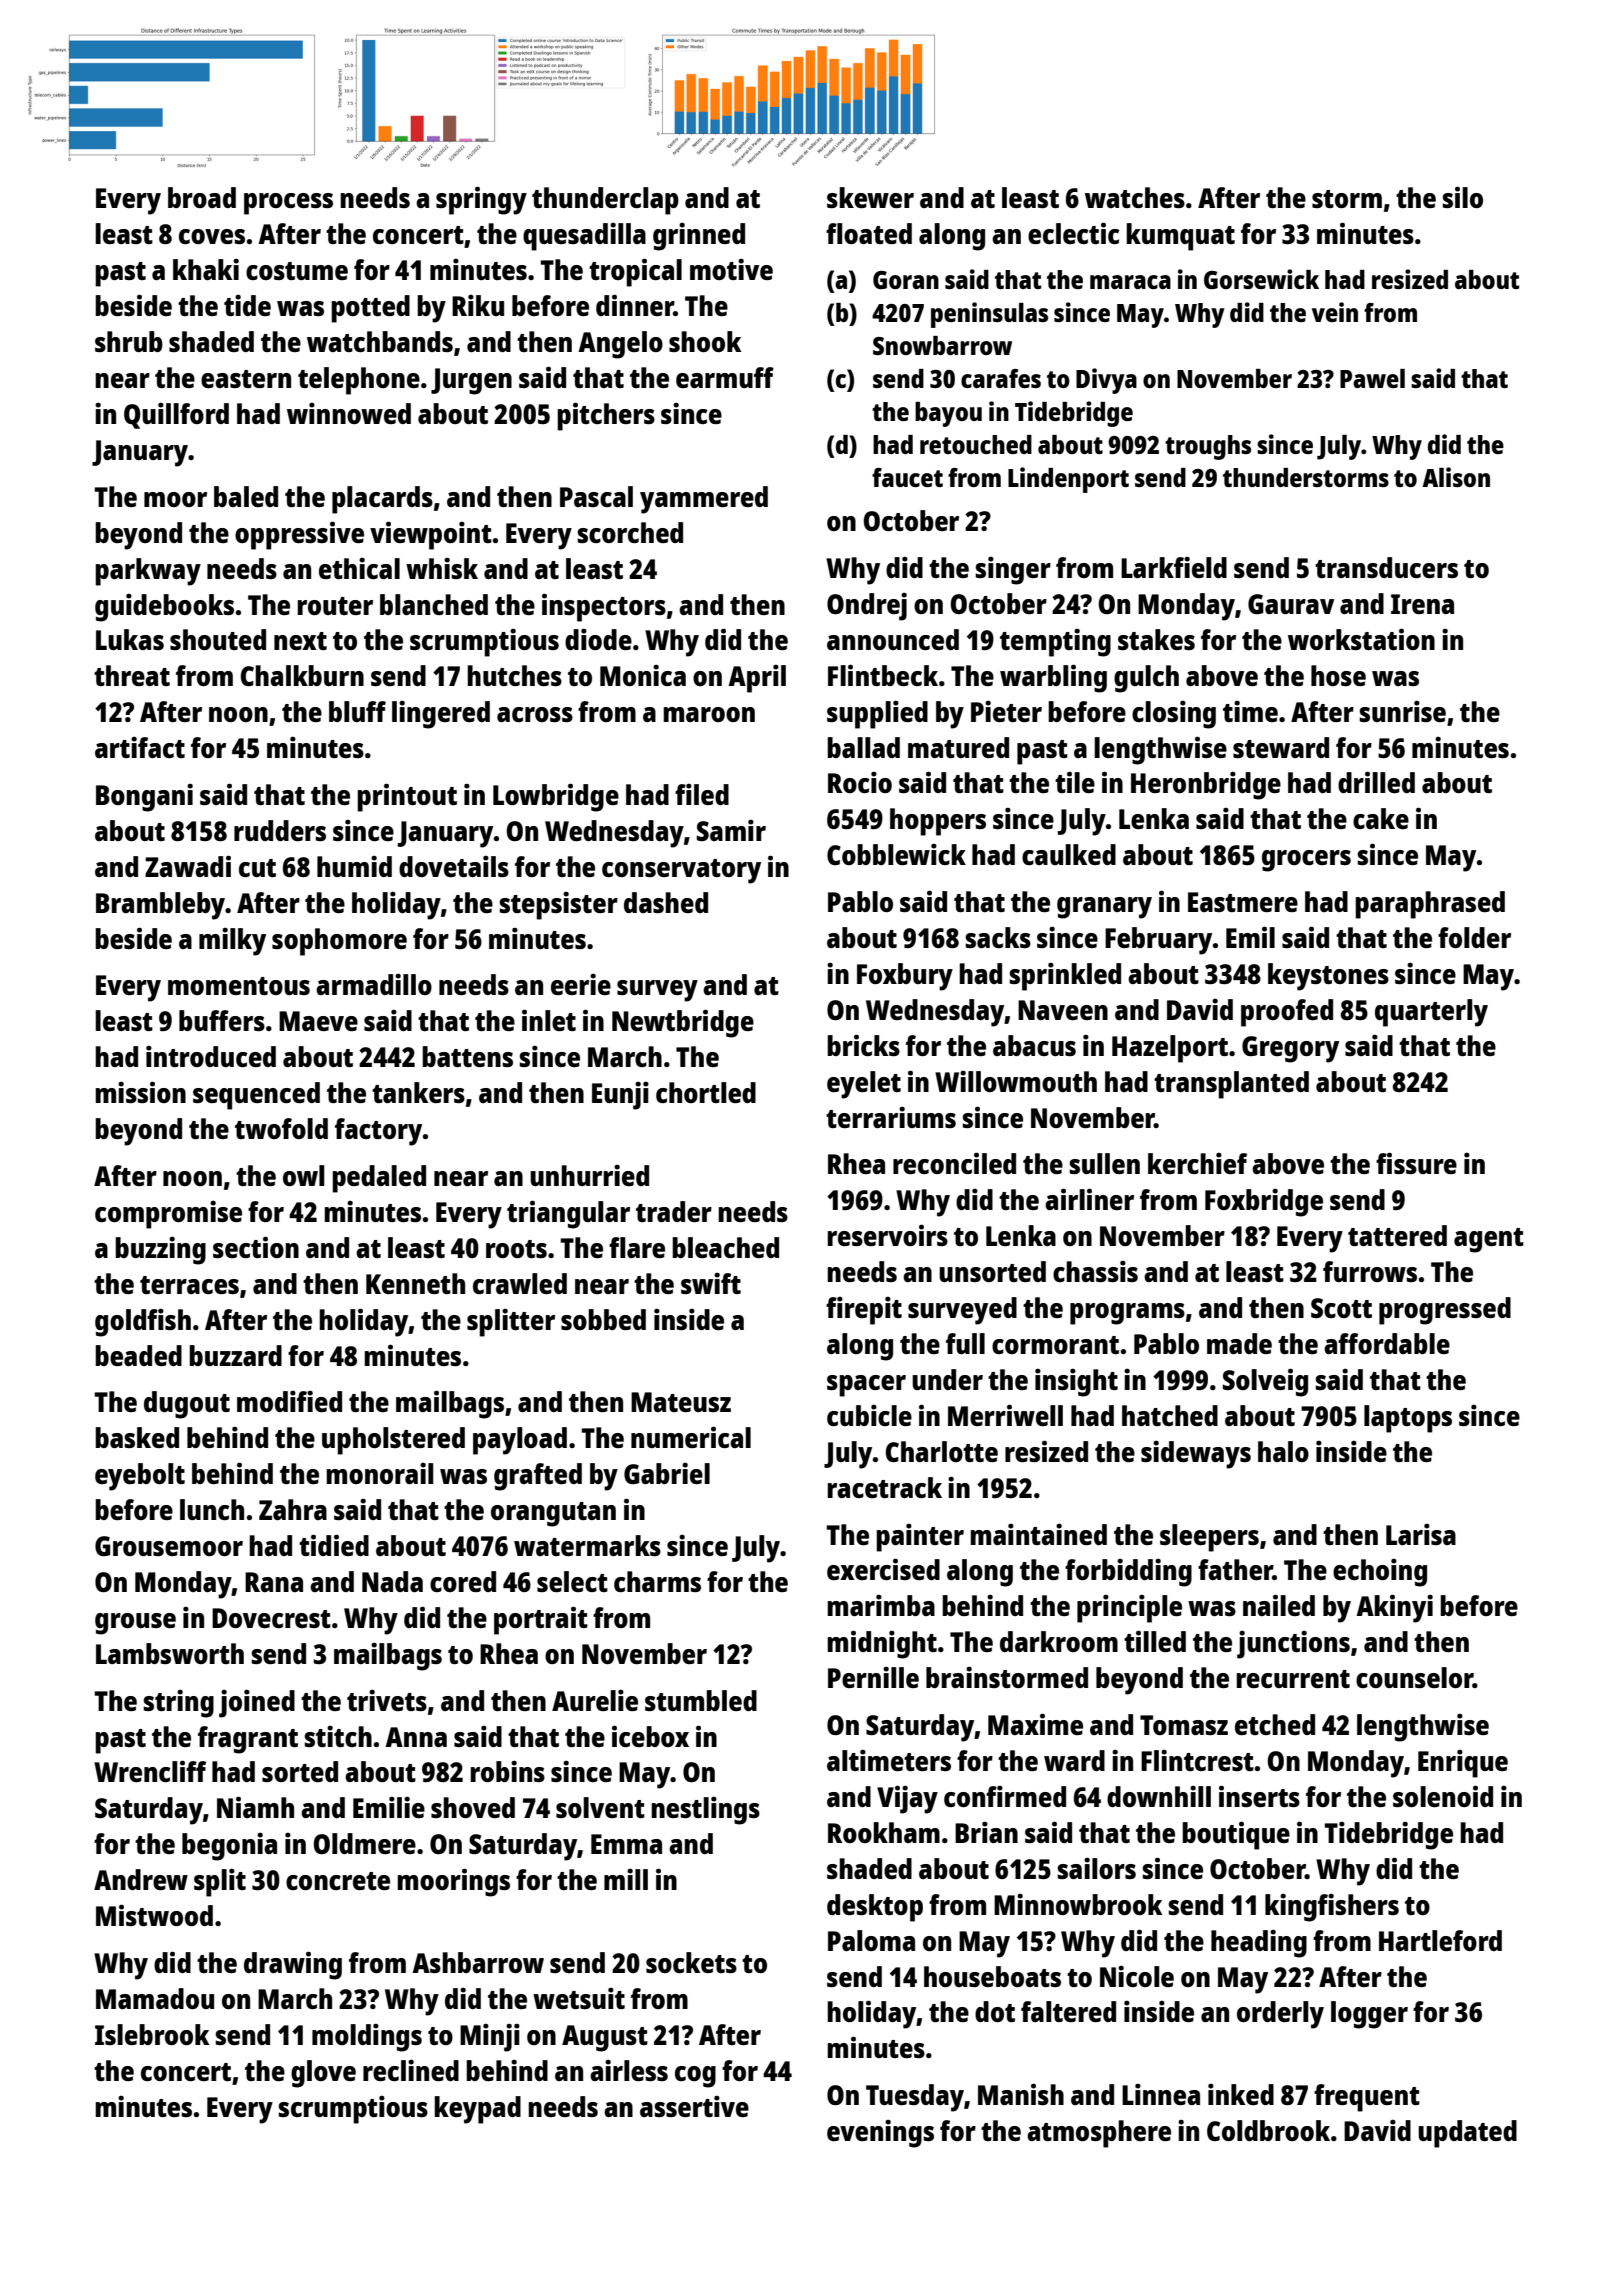 Image resolution: width=1620 pixels, height=2292 pixels. What do you see at coordinates (235, 1355) in the screenshot?
I see `buzzard` at bounding box center [235, 1355].
